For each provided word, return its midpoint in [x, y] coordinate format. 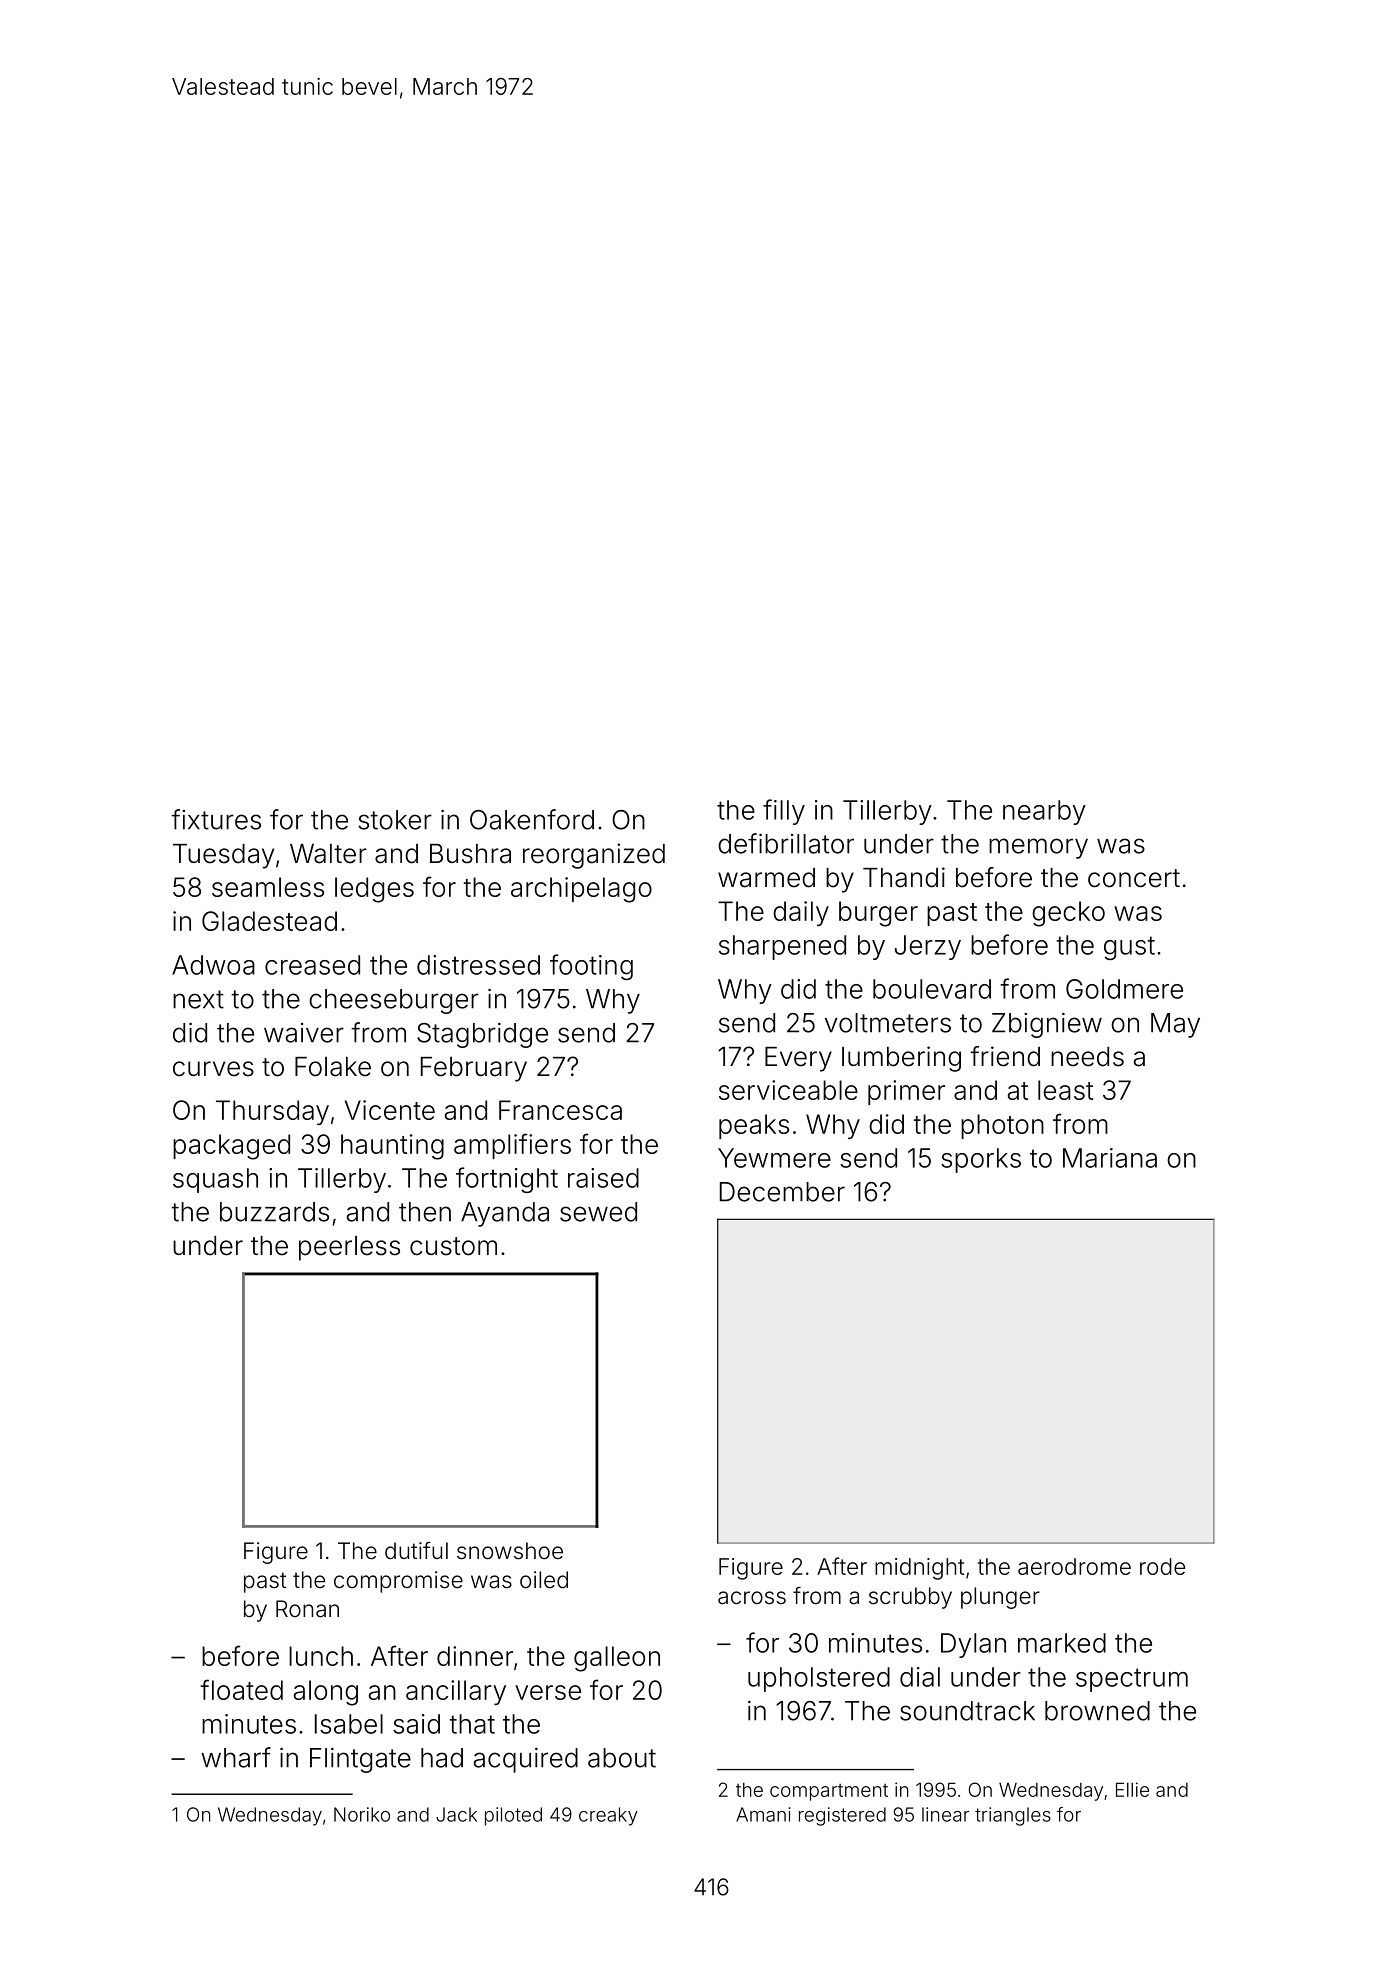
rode [1162, 1566]
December [782, 1192]
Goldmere [1124, 989]
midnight [919, 1569]
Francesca [560, 1110]
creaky [608, 1816]
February [474, 1069]
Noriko [362, 1814]
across [752, 1598]
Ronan [307, 1609]
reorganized [594, 856]
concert [1134, 878]
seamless [268, 887]
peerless [349, 1248]
